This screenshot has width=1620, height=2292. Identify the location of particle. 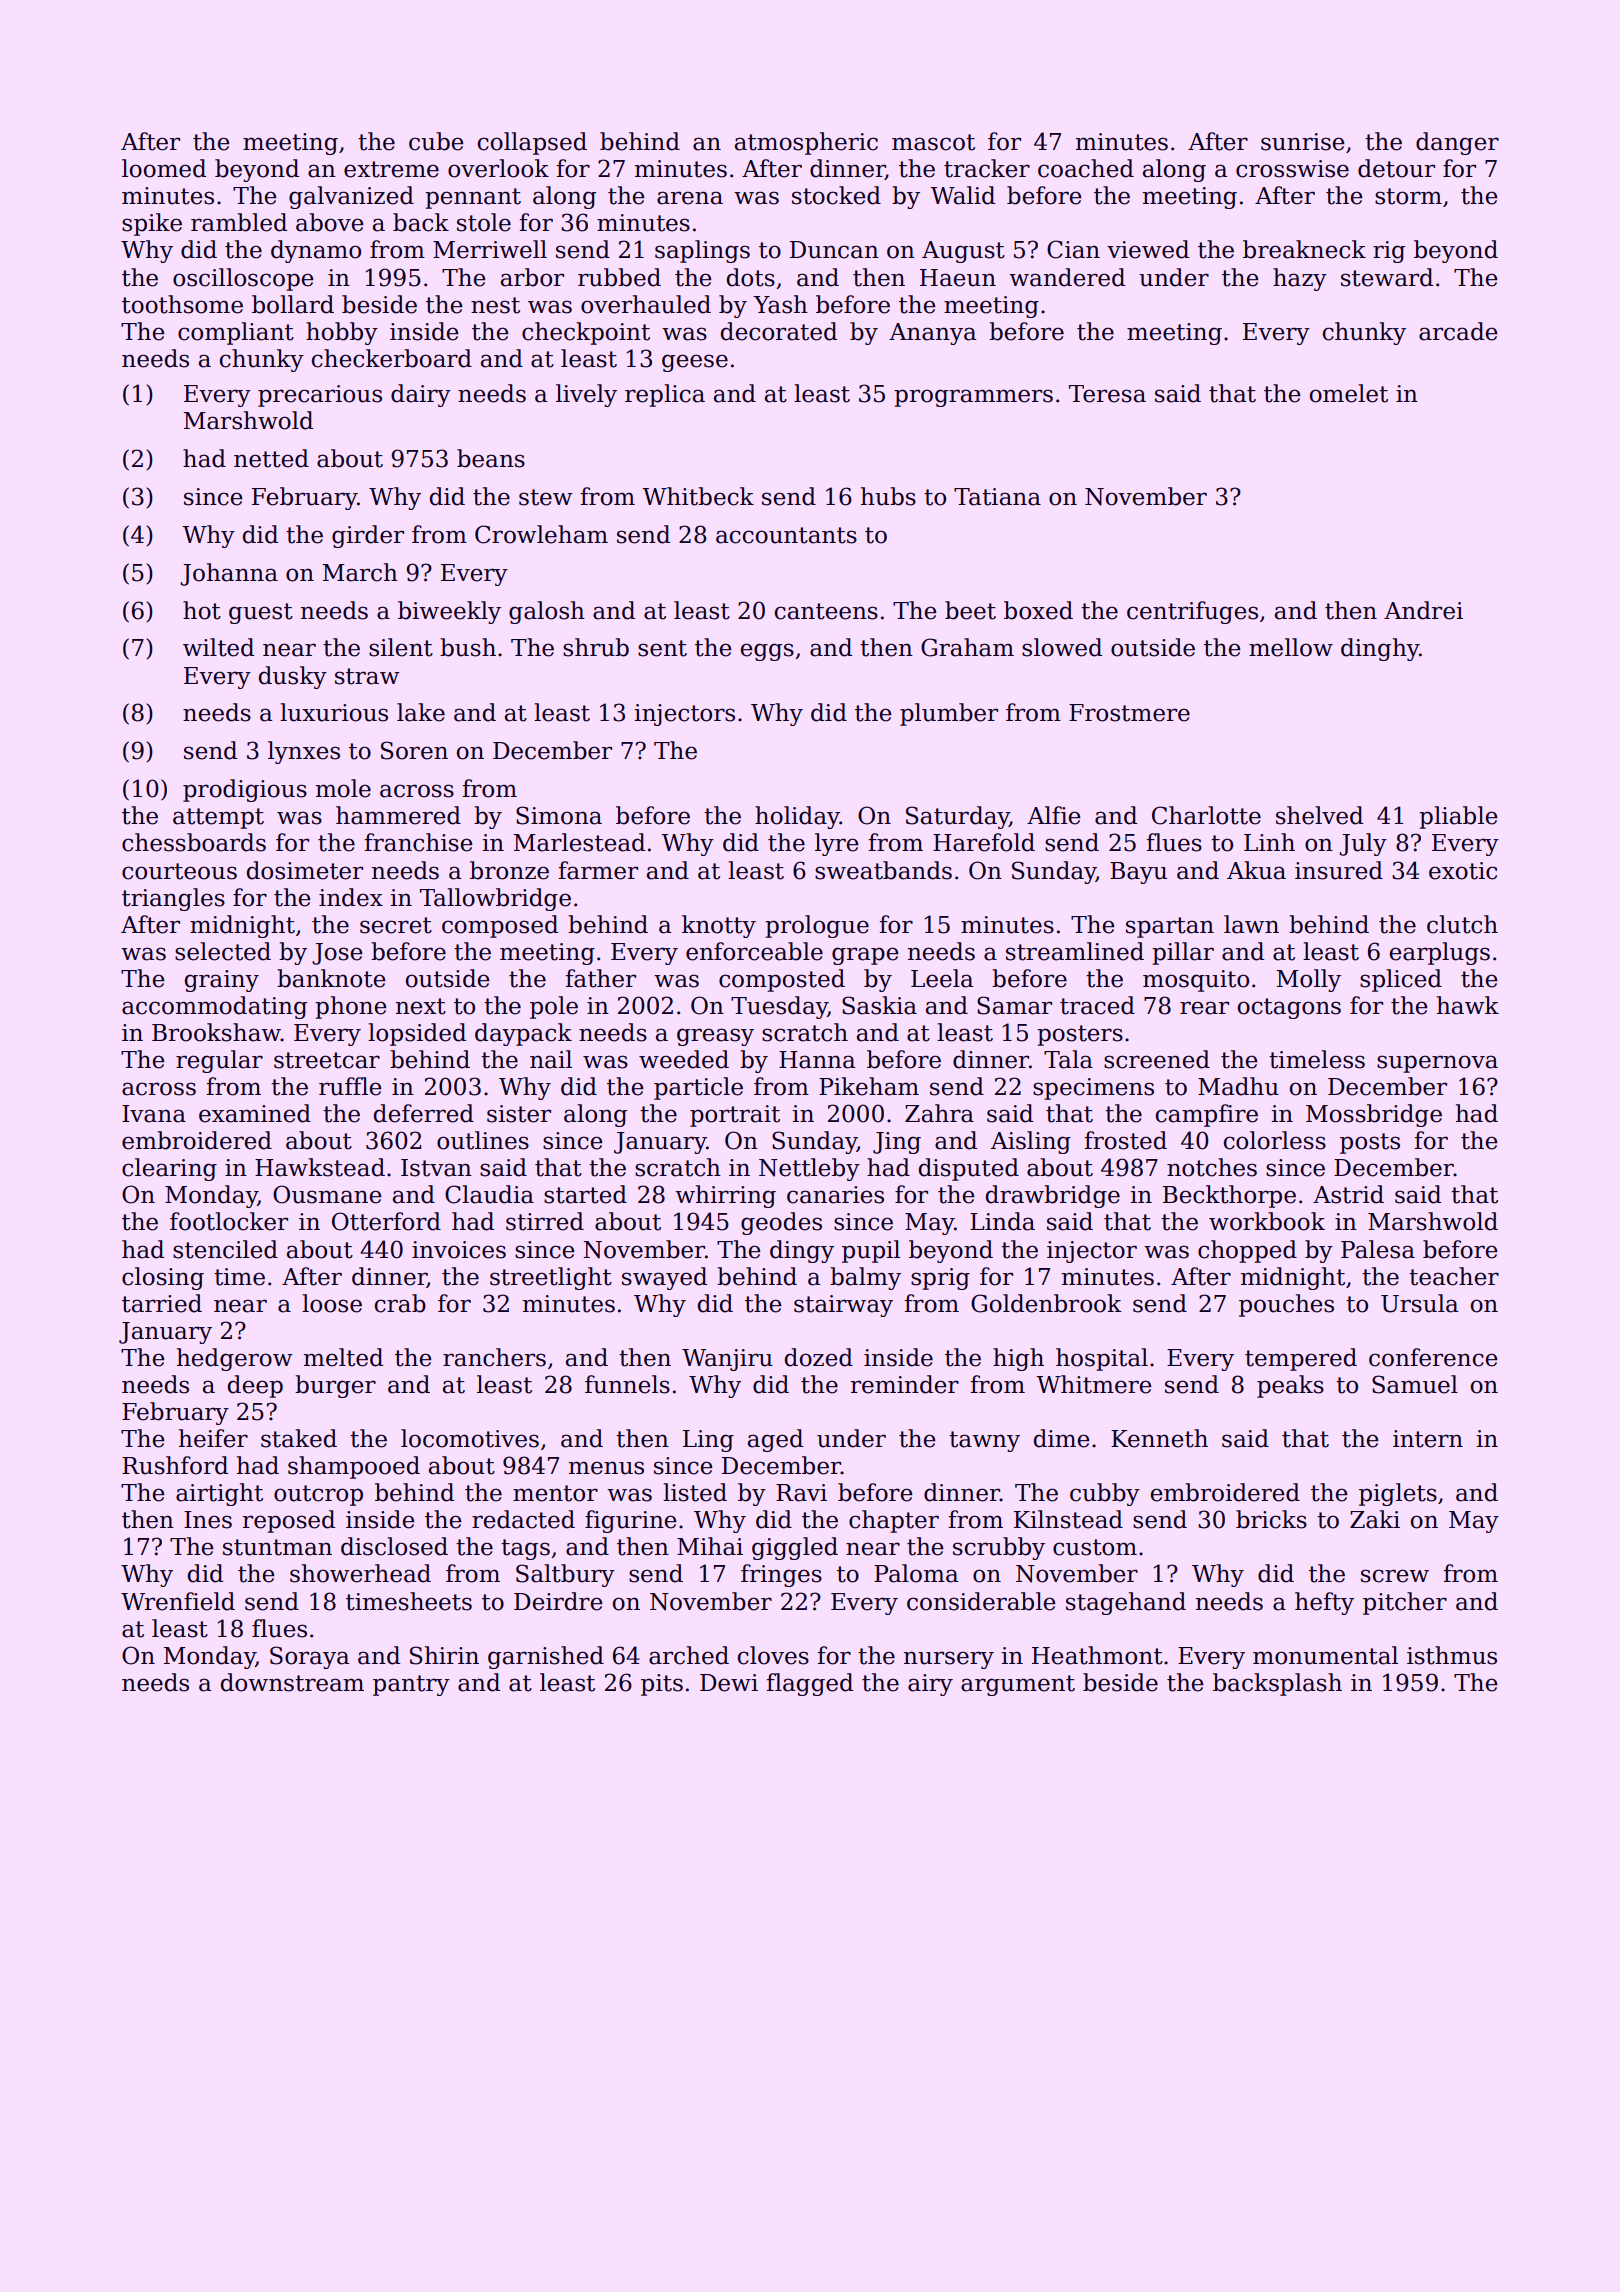
(698, 1088).
